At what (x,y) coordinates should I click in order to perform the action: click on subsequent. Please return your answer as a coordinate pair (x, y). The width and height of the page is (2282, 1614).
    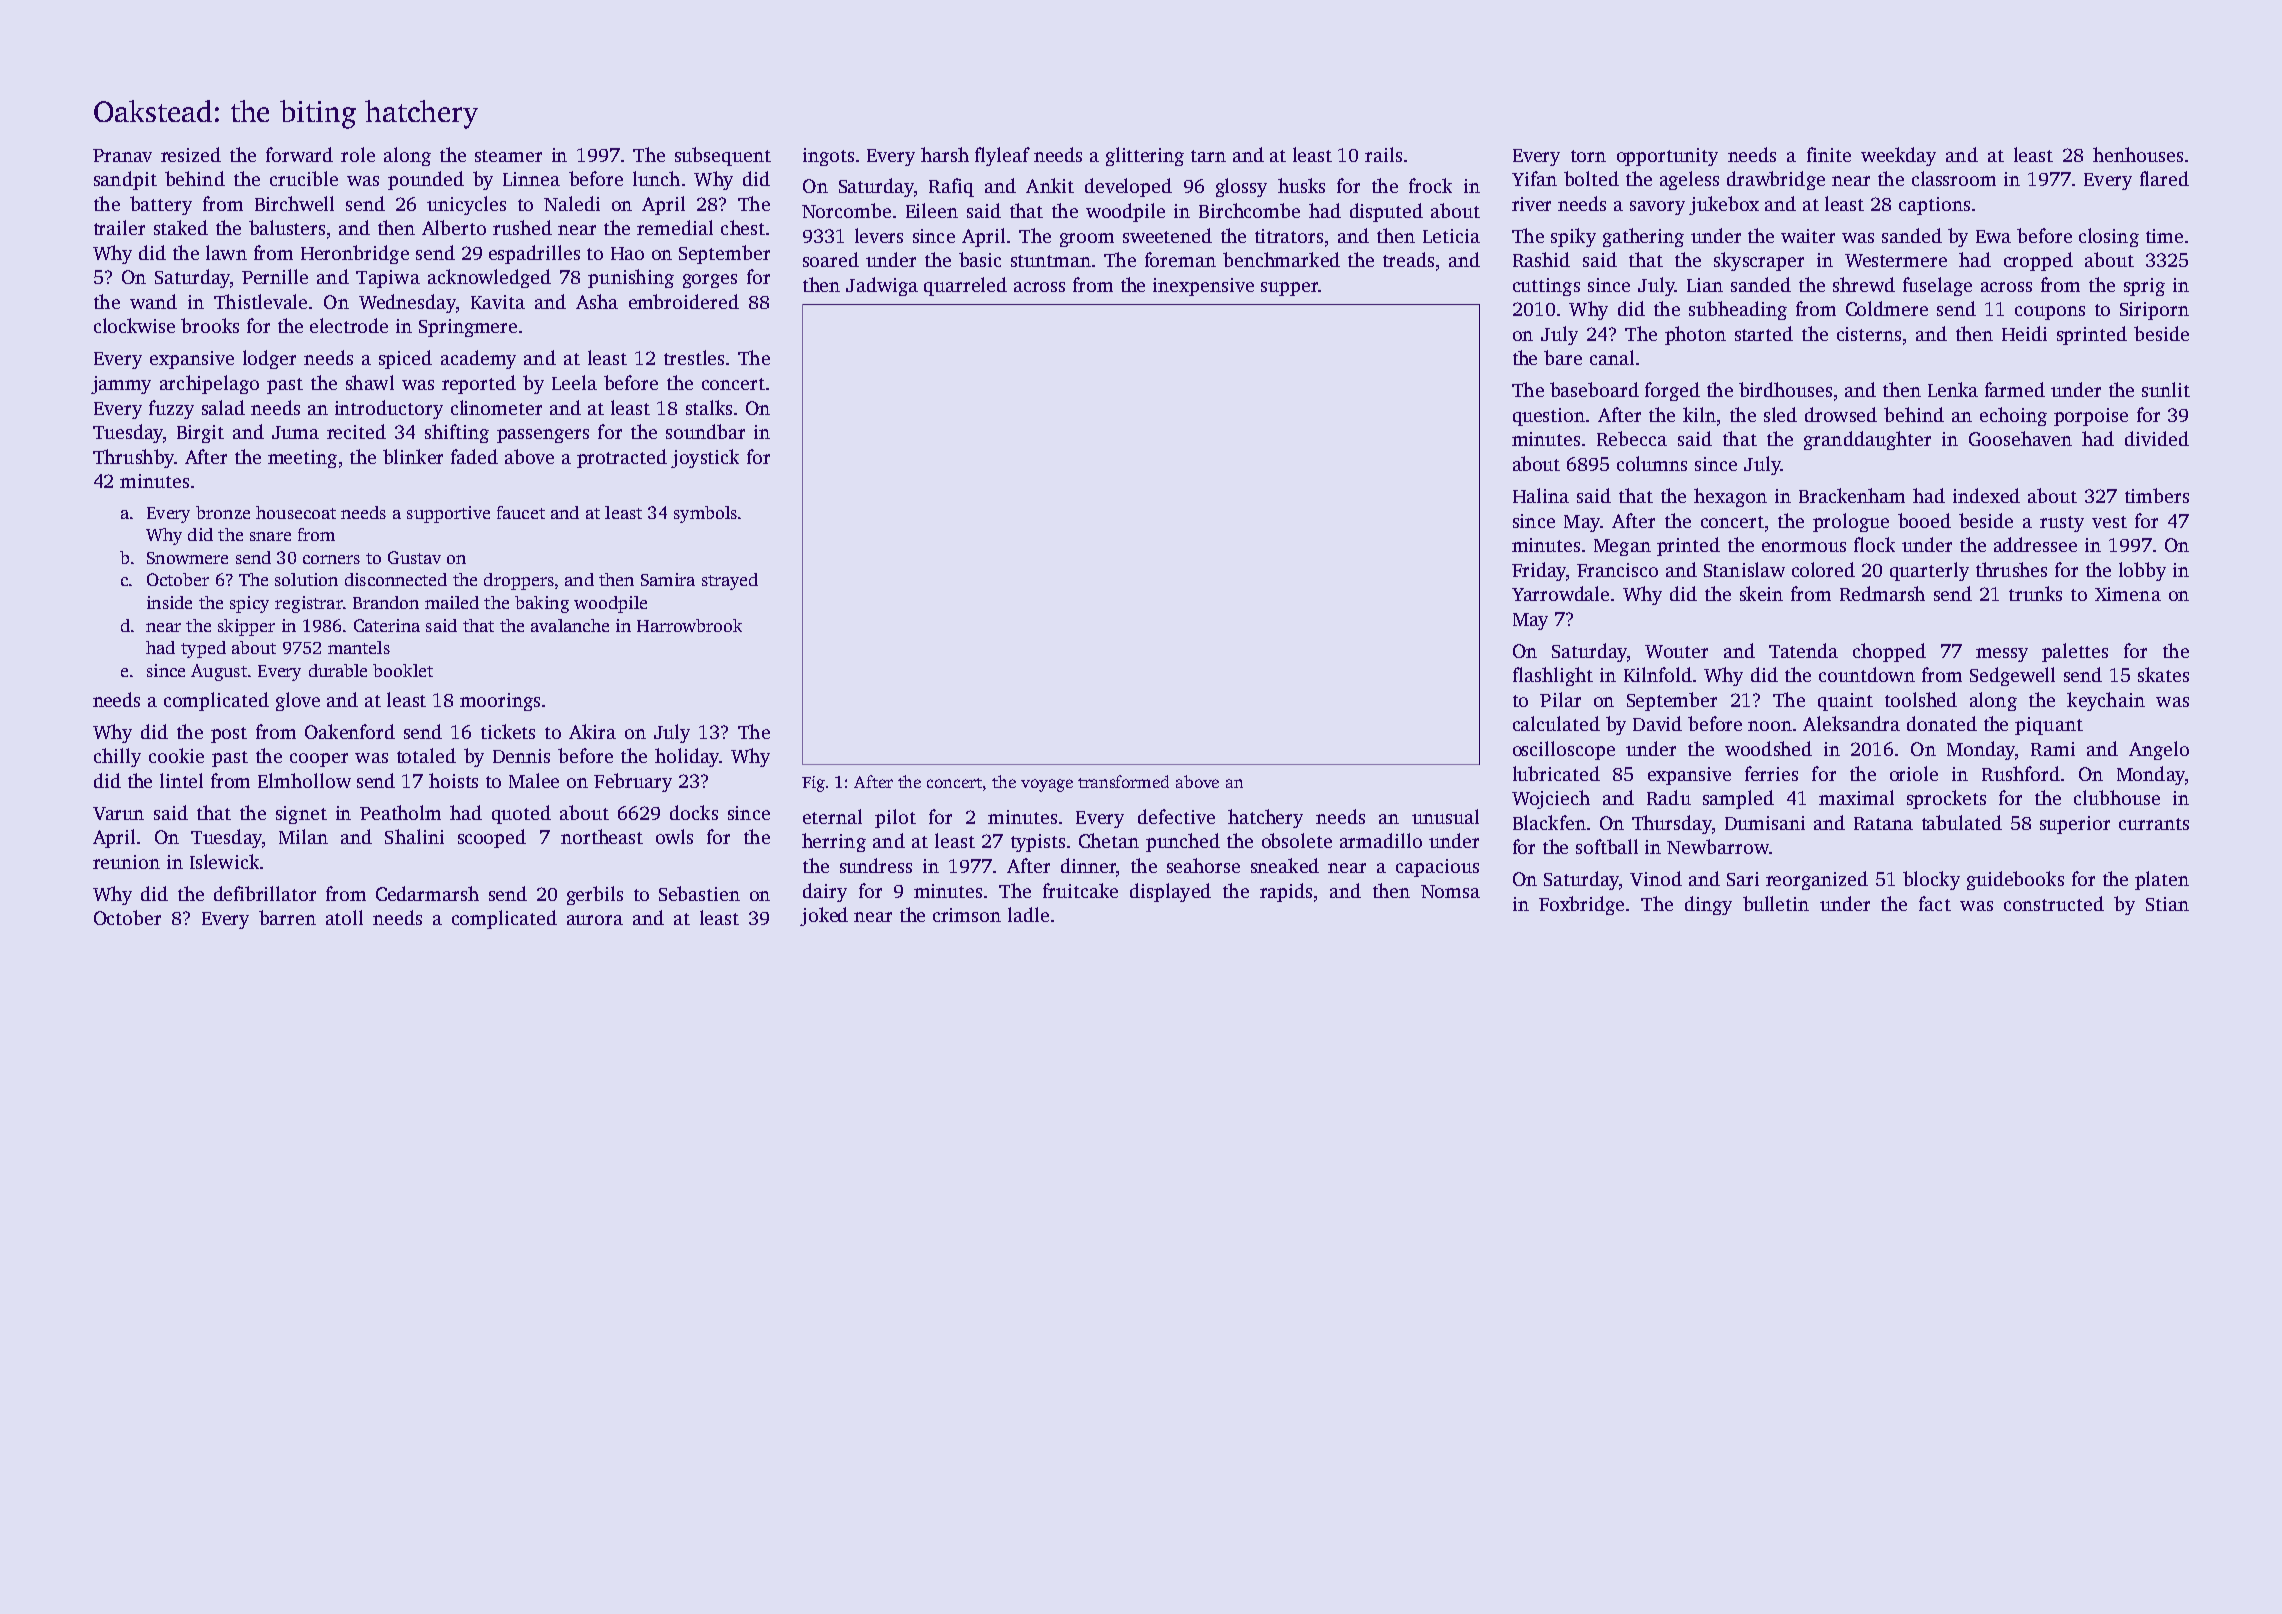
    Looking at the image, I should click on (723, 156).
